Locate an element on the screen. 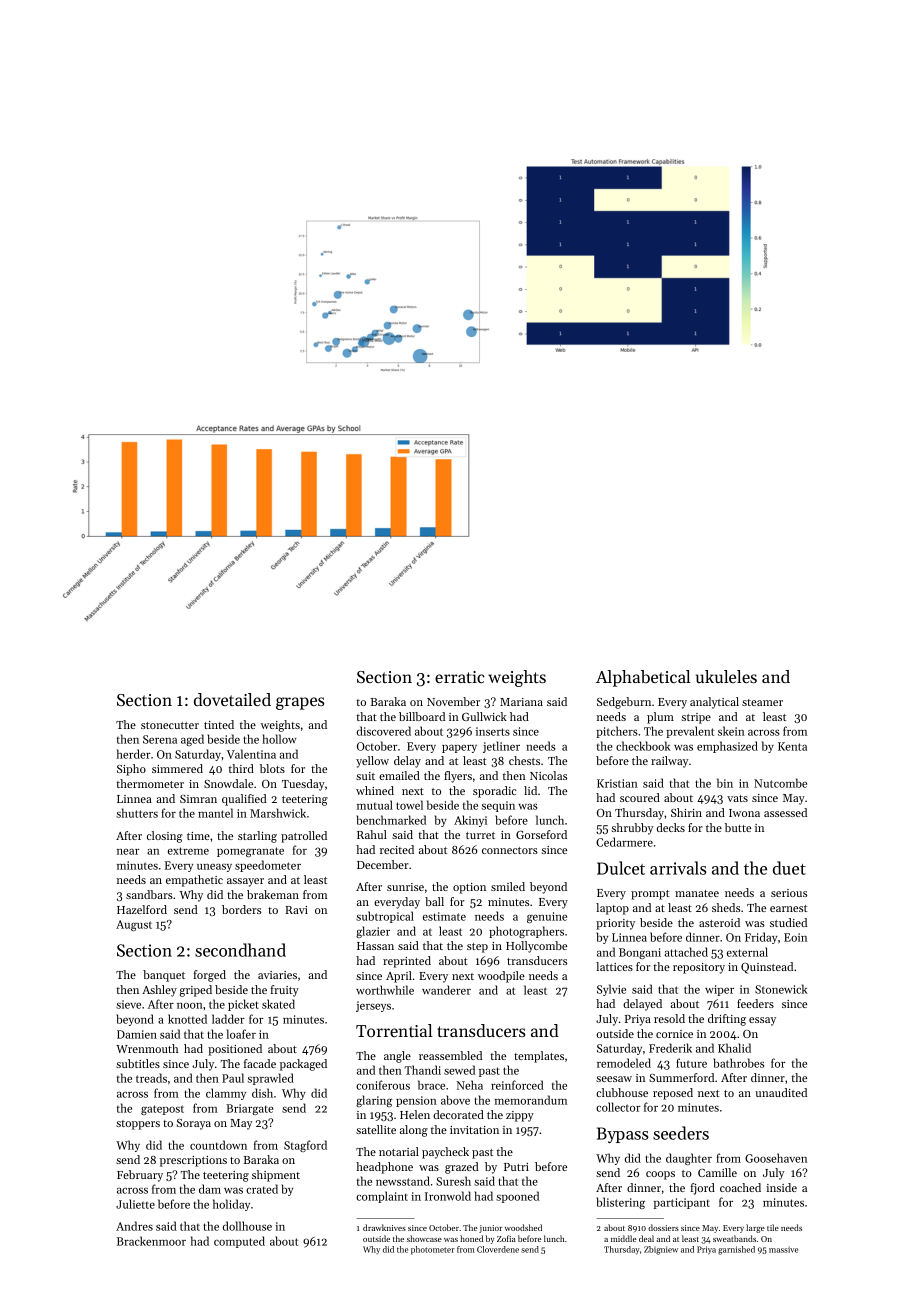 The height and width of the screenshot is (1308, 924). near is located at coordinates (128, 852).
